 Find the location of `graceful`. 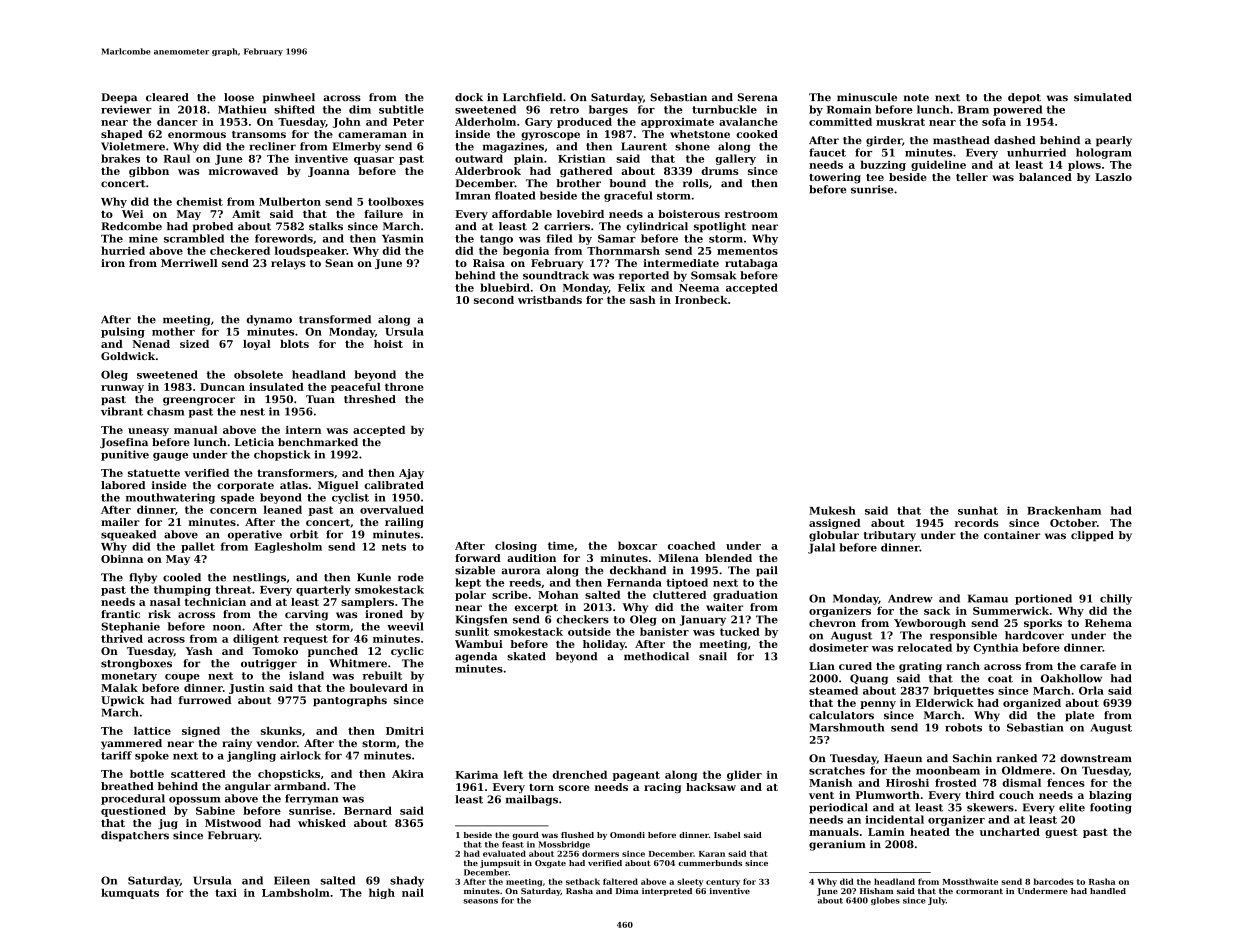

graceful is located at coordinates (628, 196).
